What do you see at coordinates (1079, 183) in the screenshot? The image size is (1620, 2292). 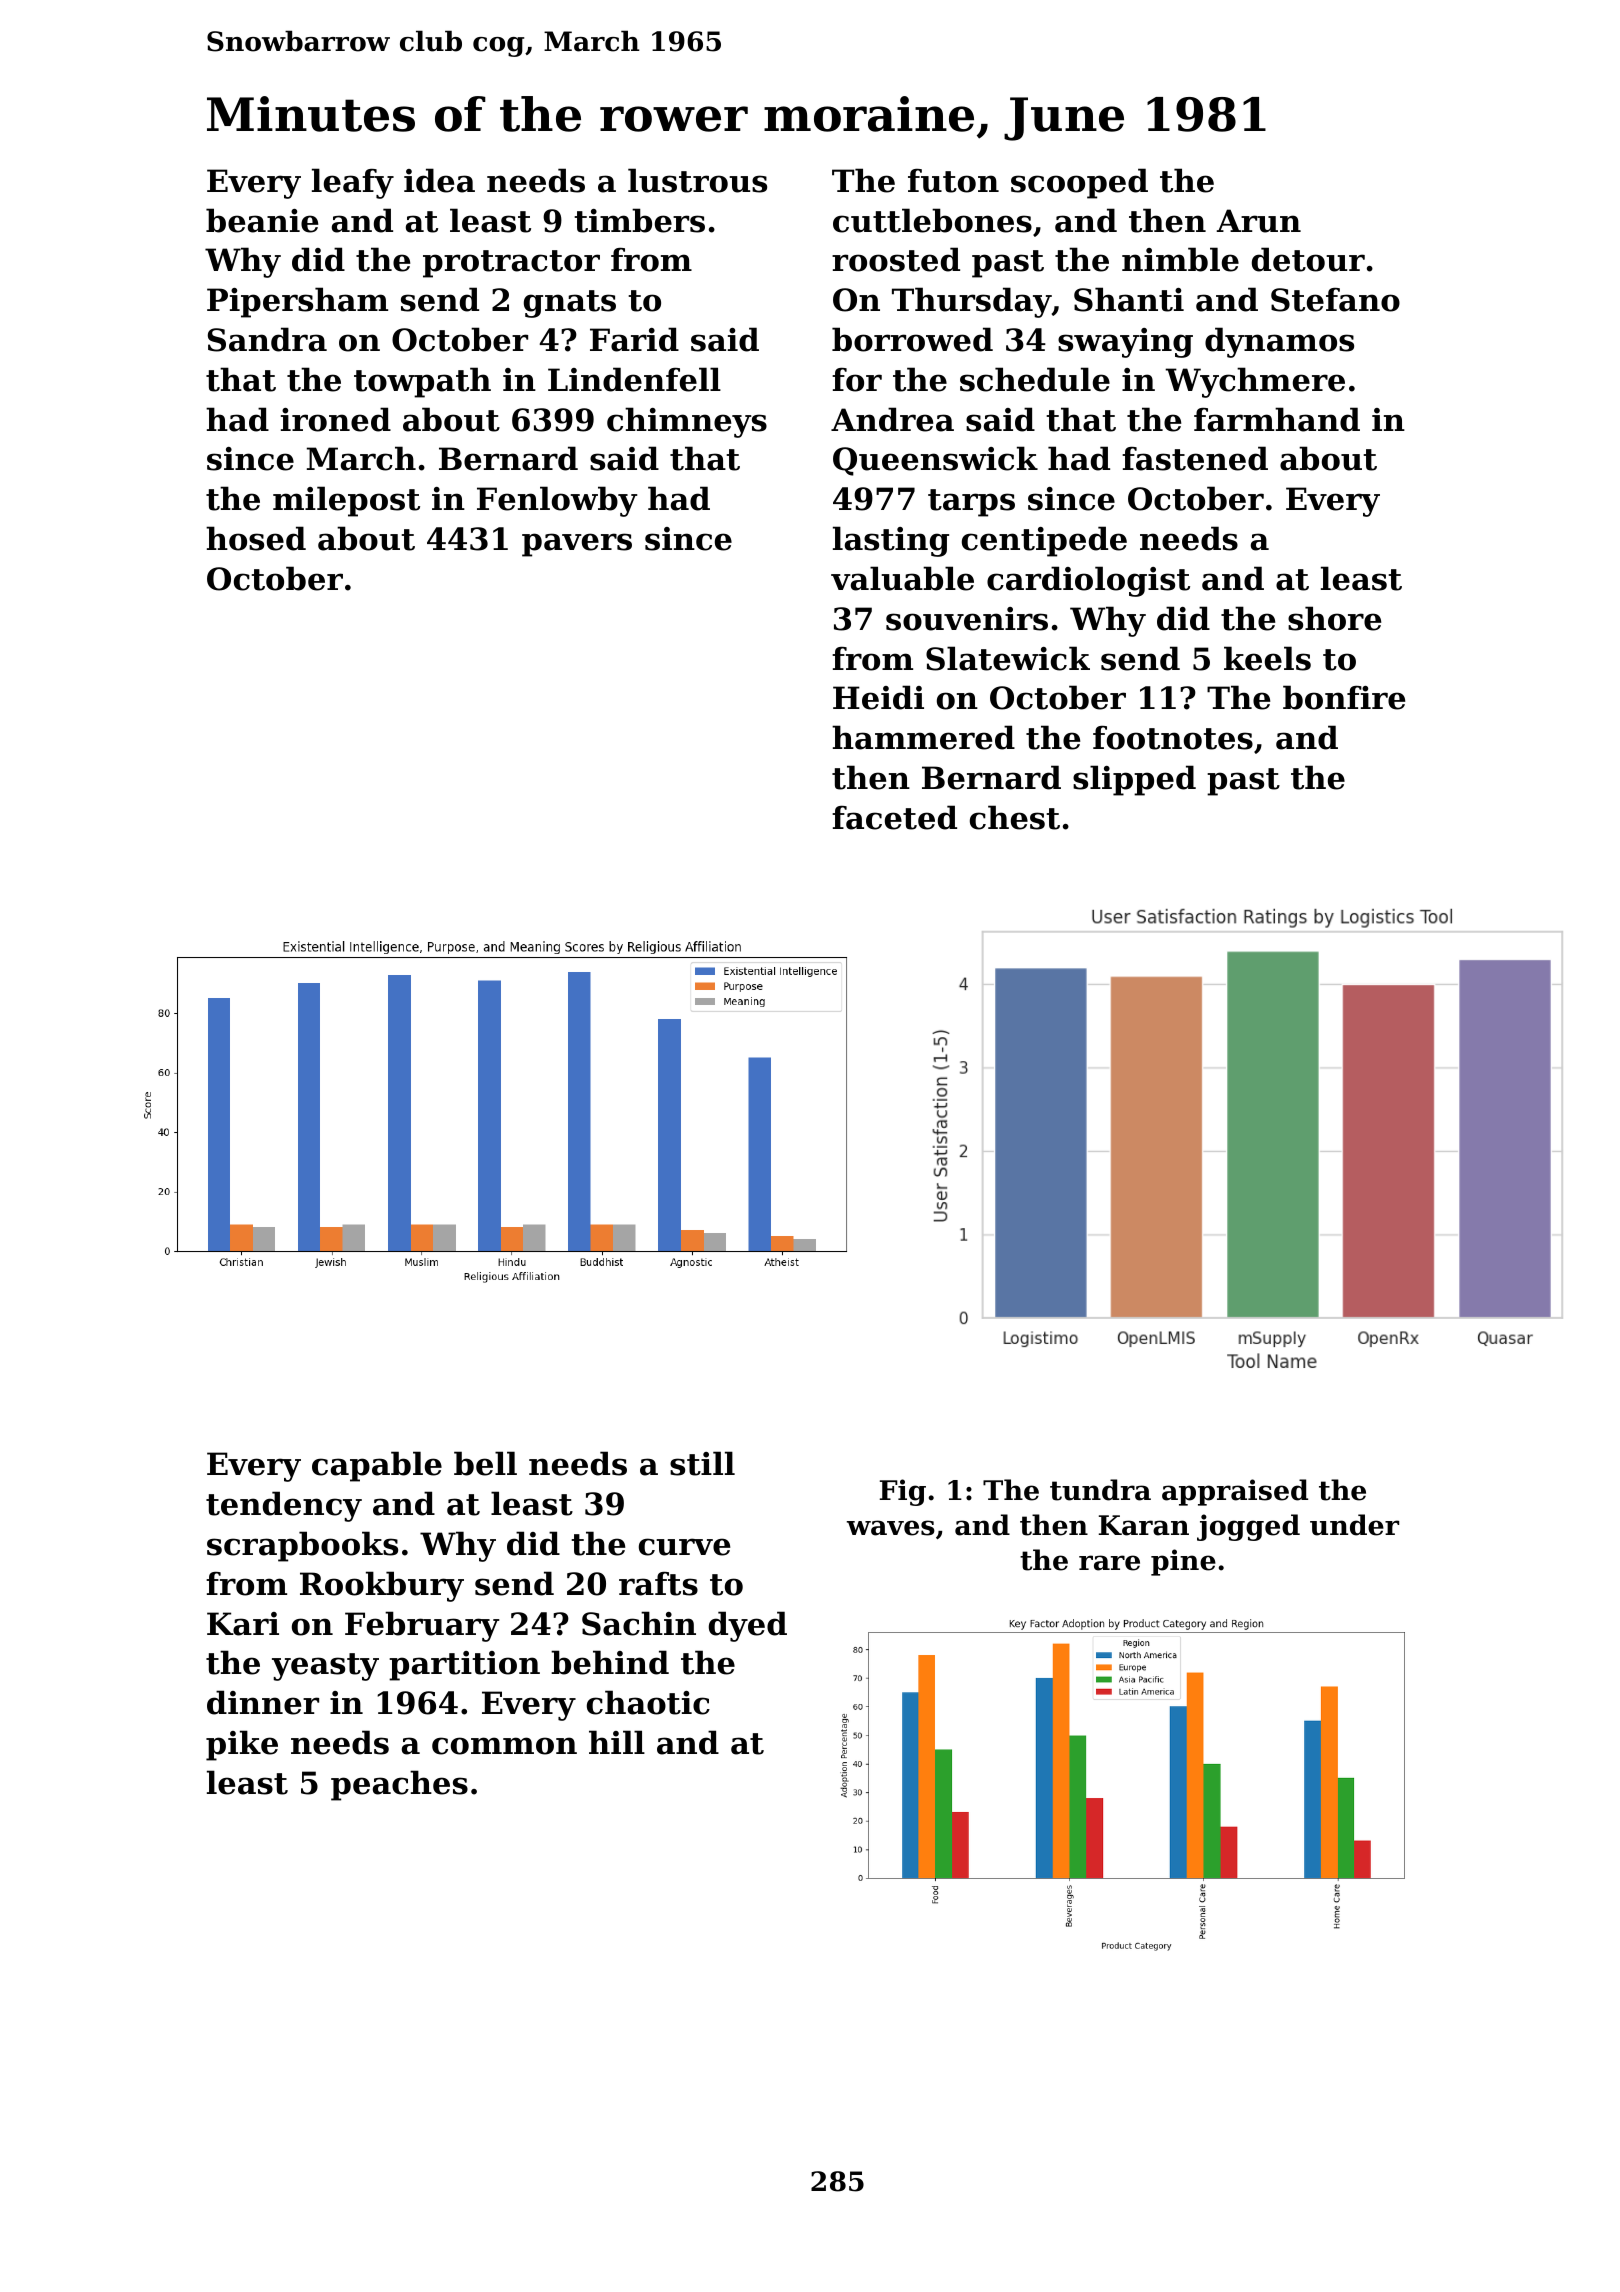 I see `scooped` at bounding box center [1079, 183].
